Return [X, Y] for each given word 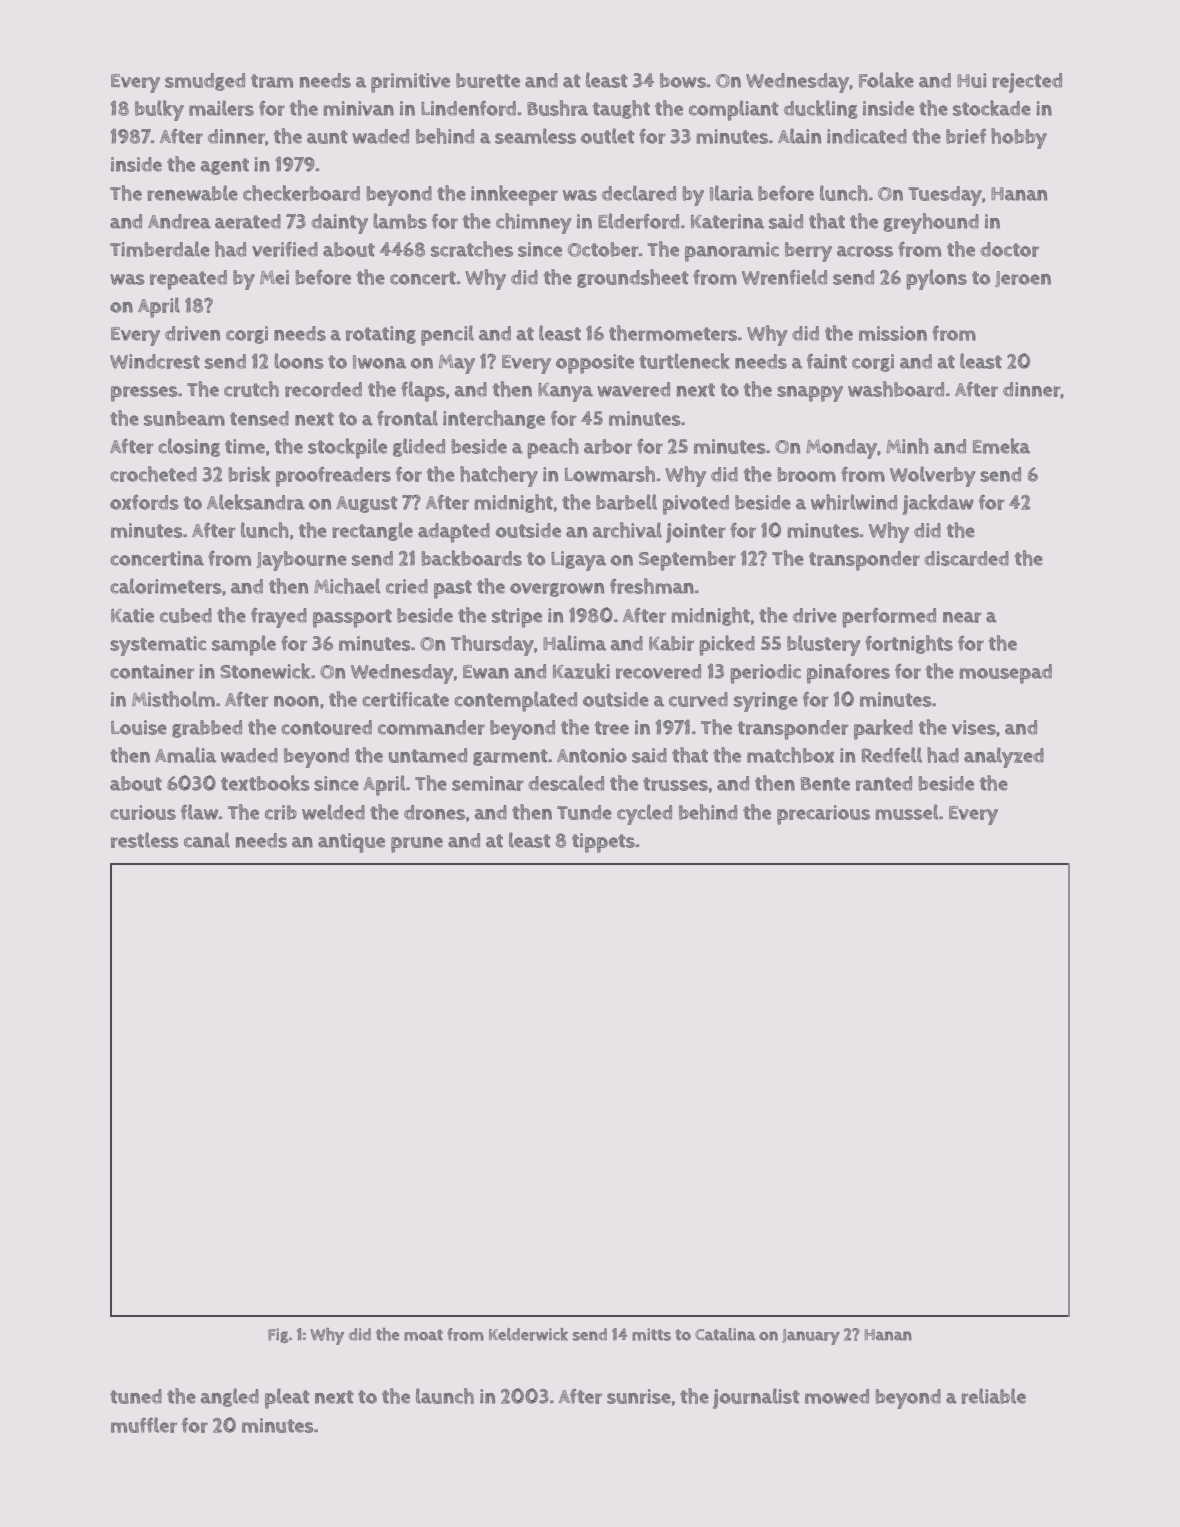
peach [553, 448]
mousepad [1005, 674]
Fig [278, 1335]
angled [230, 1397]
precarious [823, 815]
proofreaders [333, 476]
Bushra [557, 108]
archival [627, 530]
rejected [1027, 83]
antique [351, 843]
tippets [603, 843]
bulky [159, 110]
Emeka [1001, 446]
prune [417, 845]
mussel [907, 812]
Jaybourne [302, 561]
